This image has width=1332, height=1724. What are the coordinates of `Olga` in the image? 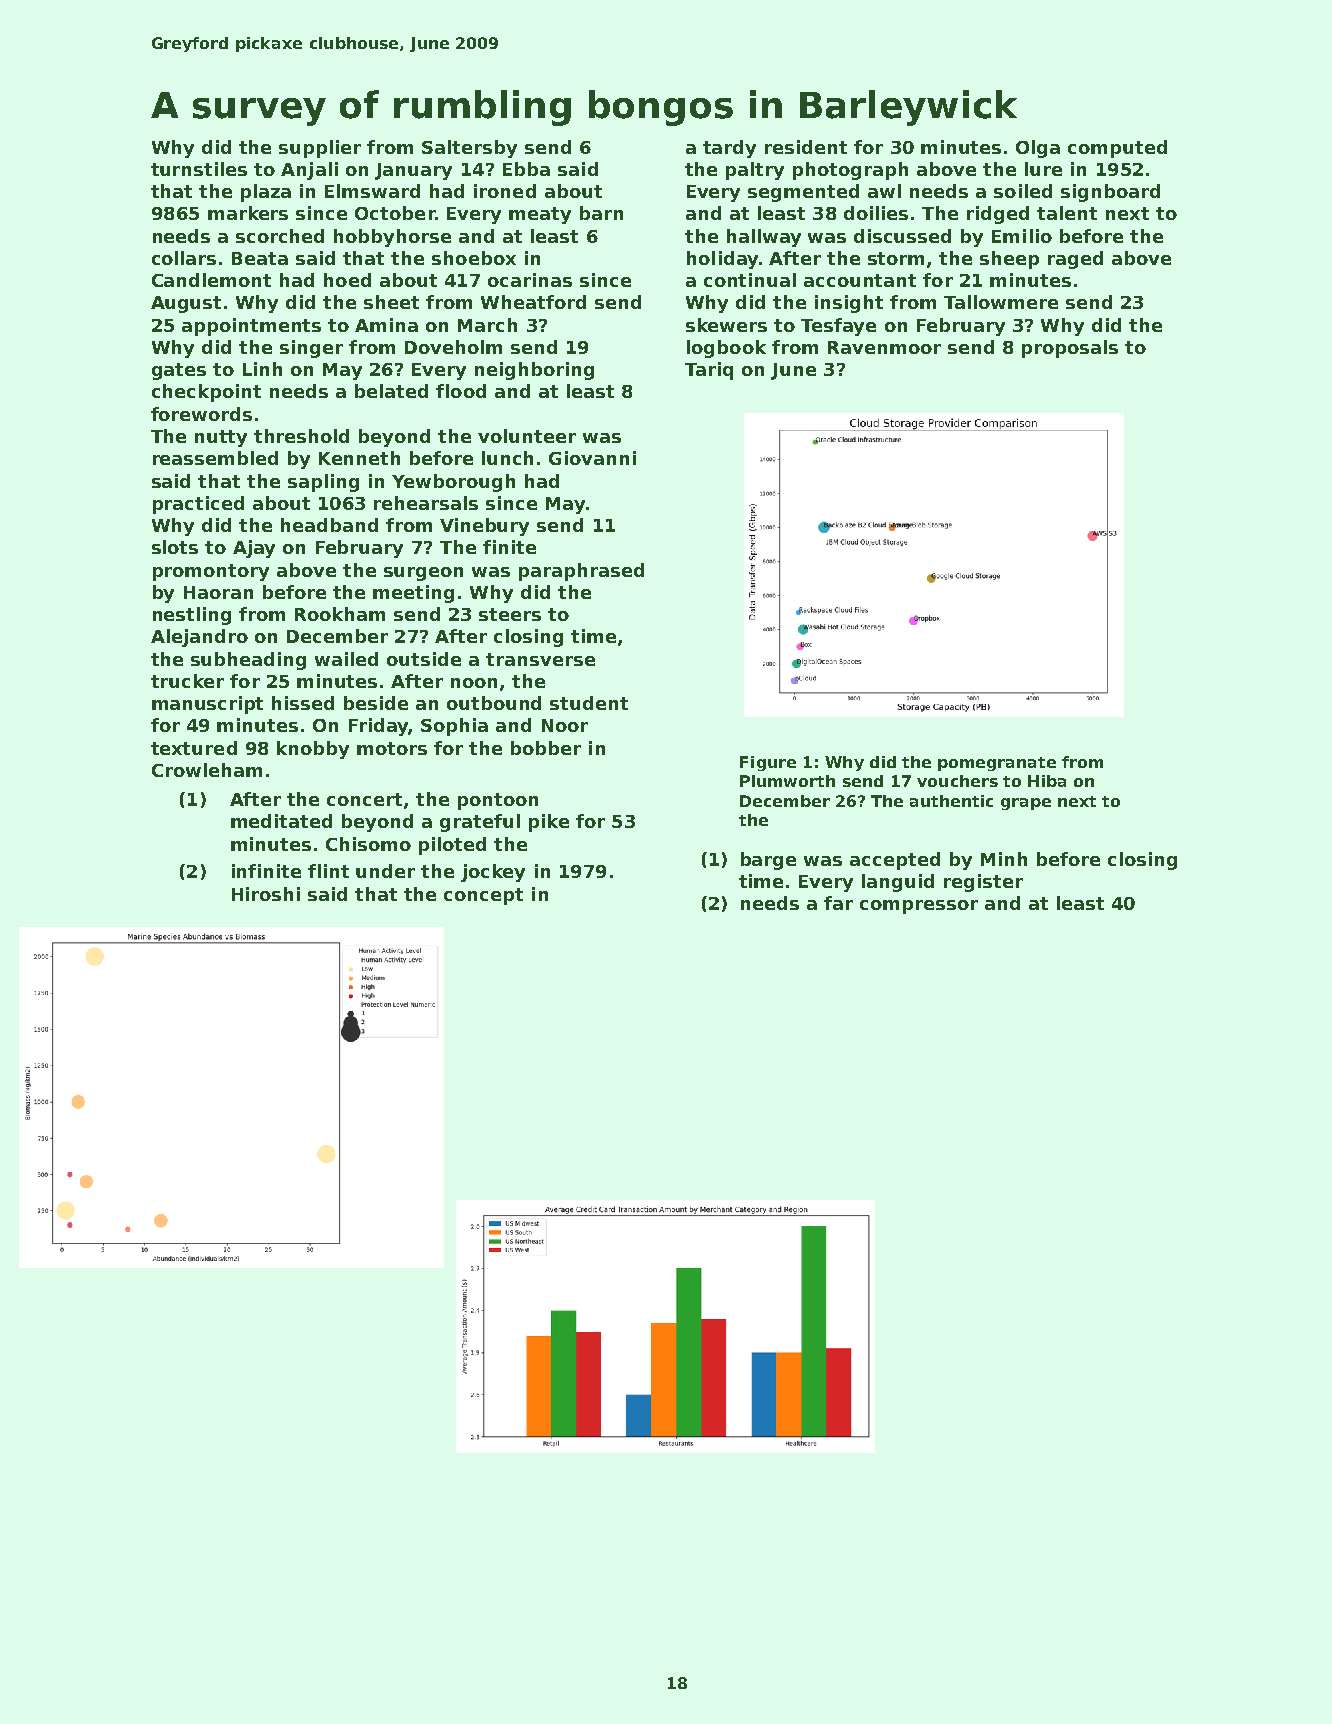 It's located at (1038, 149).
